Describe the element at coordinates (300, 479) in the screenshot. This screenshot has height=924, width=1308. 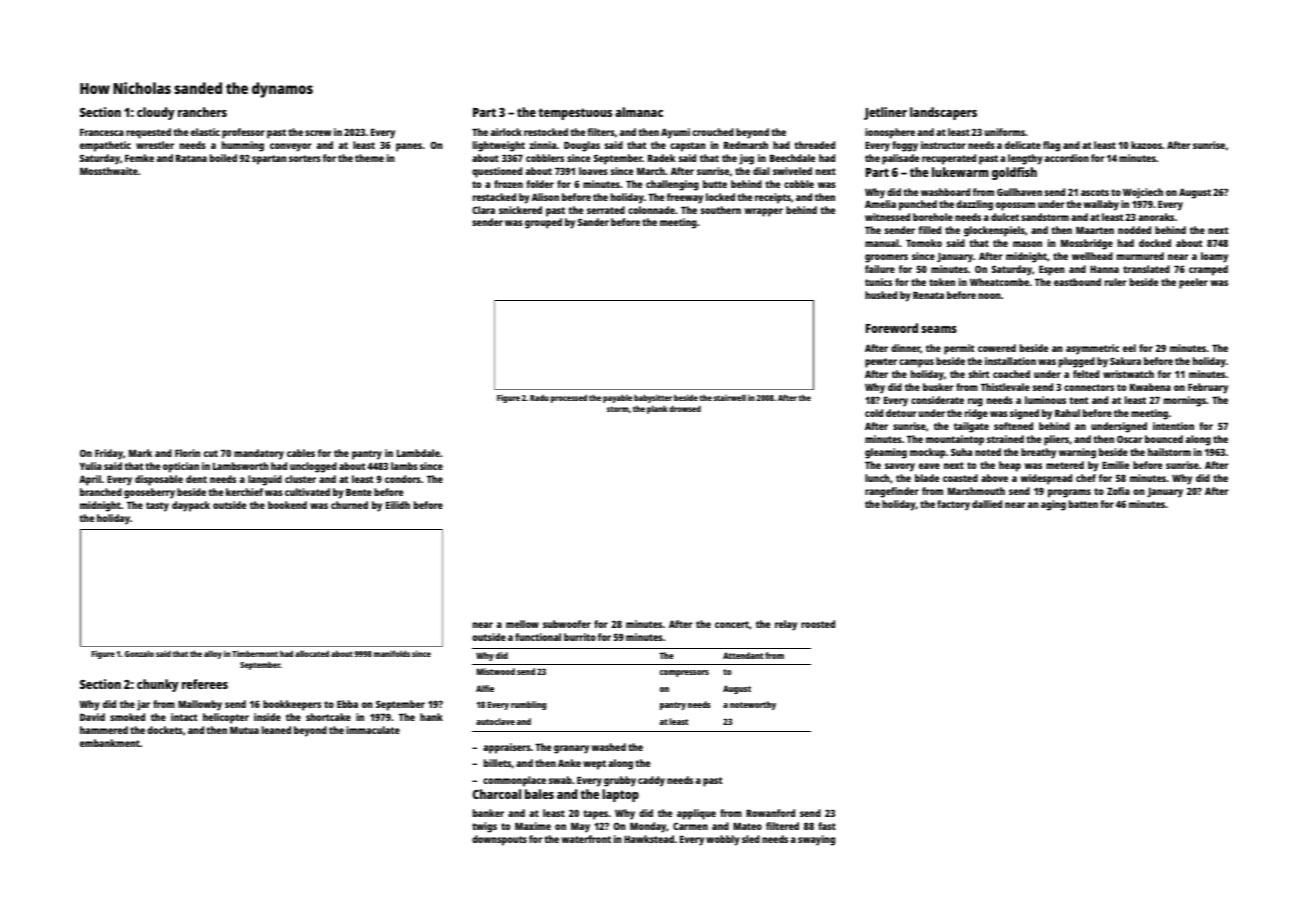
I see `cluster` at that location.
